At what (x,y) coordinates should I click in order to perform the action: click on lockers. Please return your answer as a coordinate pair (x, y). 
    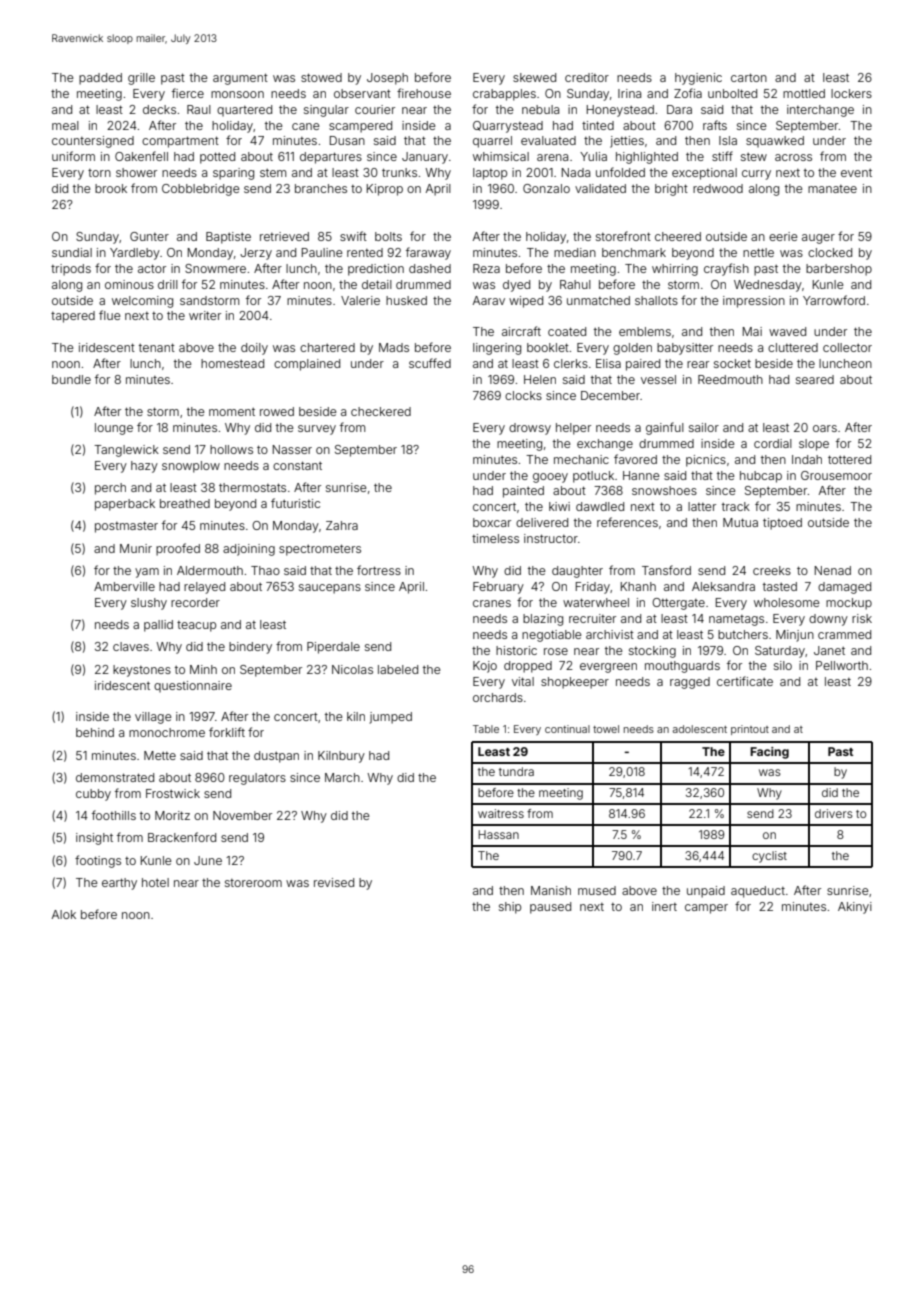
    Looking at the image, I should click on (851, 93).
